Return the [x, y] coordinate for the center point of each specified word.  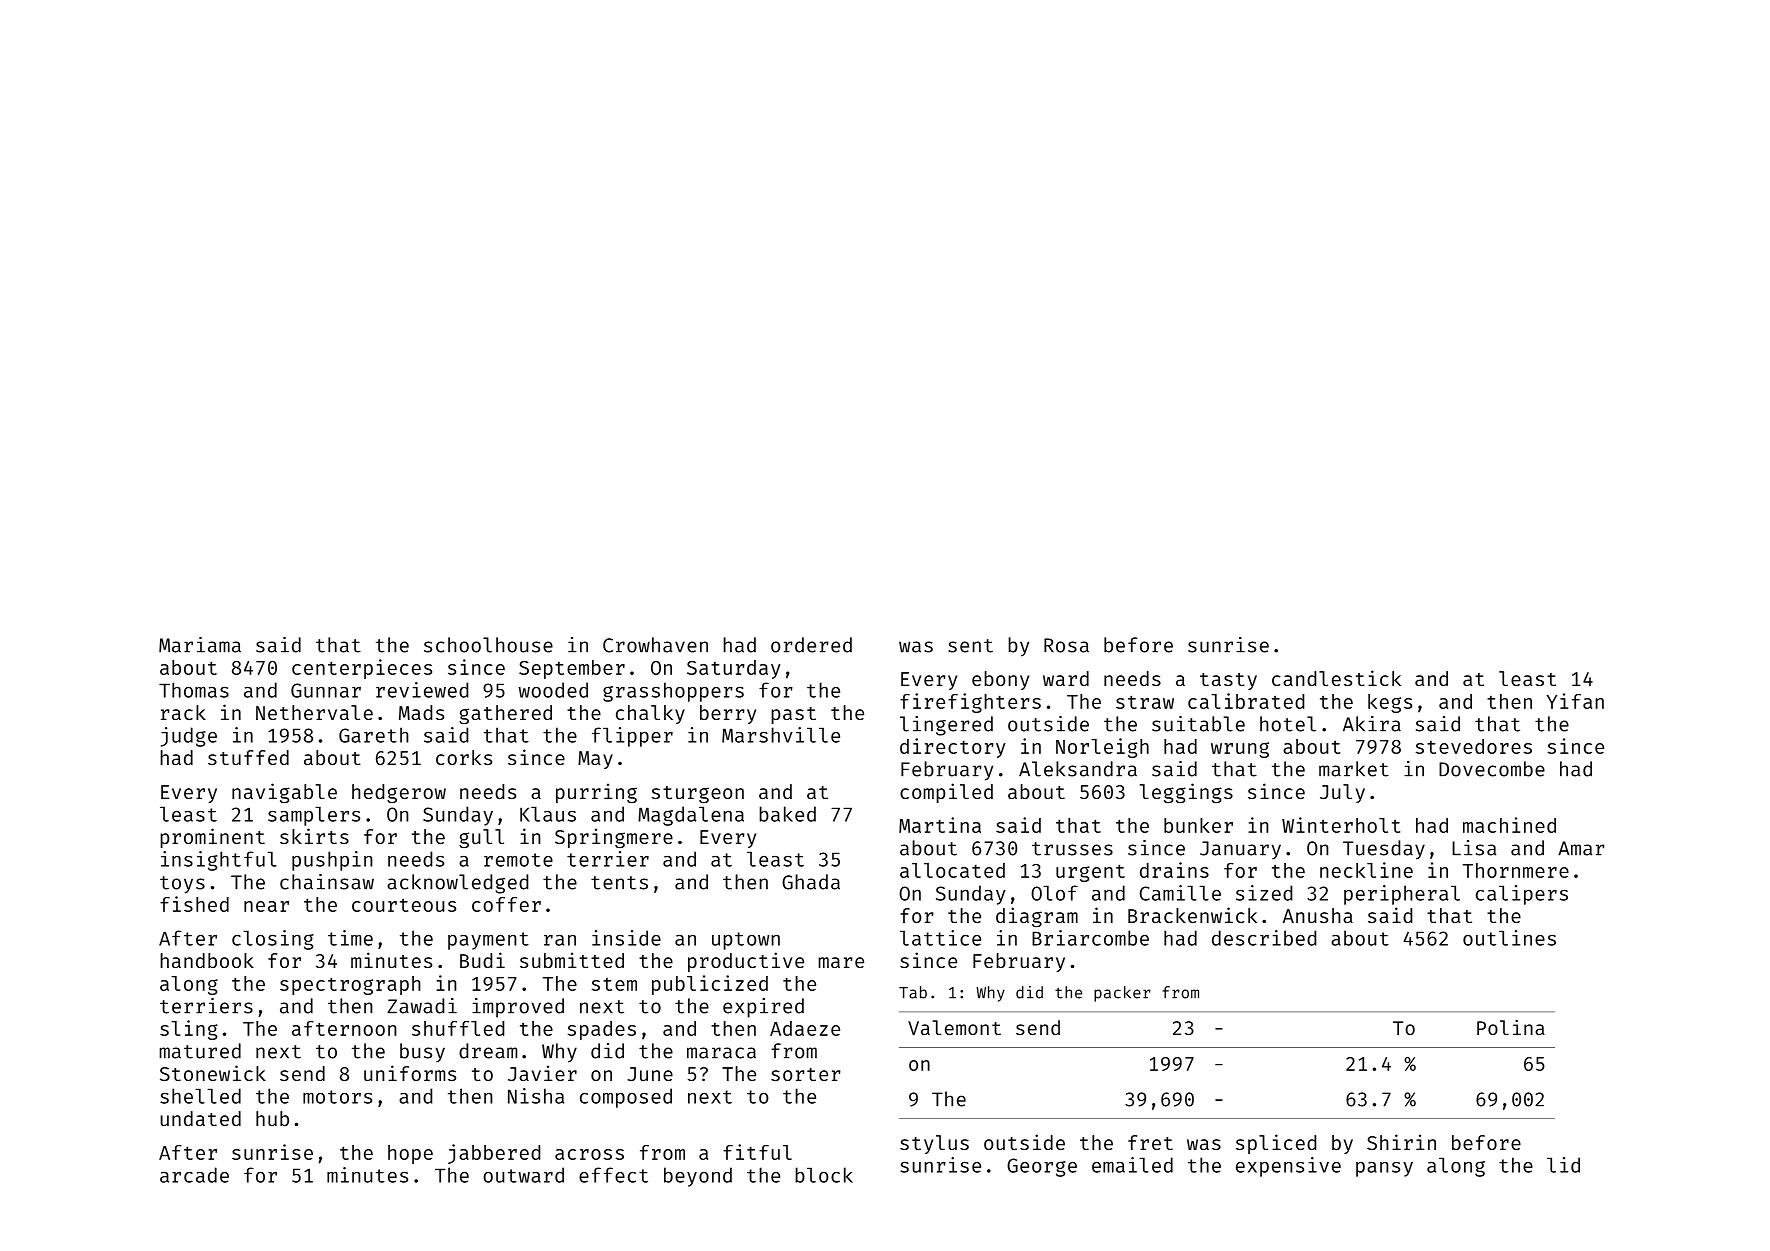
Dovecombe [1492, 769]
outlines [1509, 938]
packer [1122, 994]
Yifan [1575, 701]
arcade [194, 1175]
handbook [207, 960]
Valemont [954, 1027]
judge [189, 737]
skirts [314, 836]
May [595, 760]
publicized [710, 985]
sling [189, 1030]
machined [1509, 825]
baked [787, 814]
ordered [811, 645]
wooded [553, 690]
